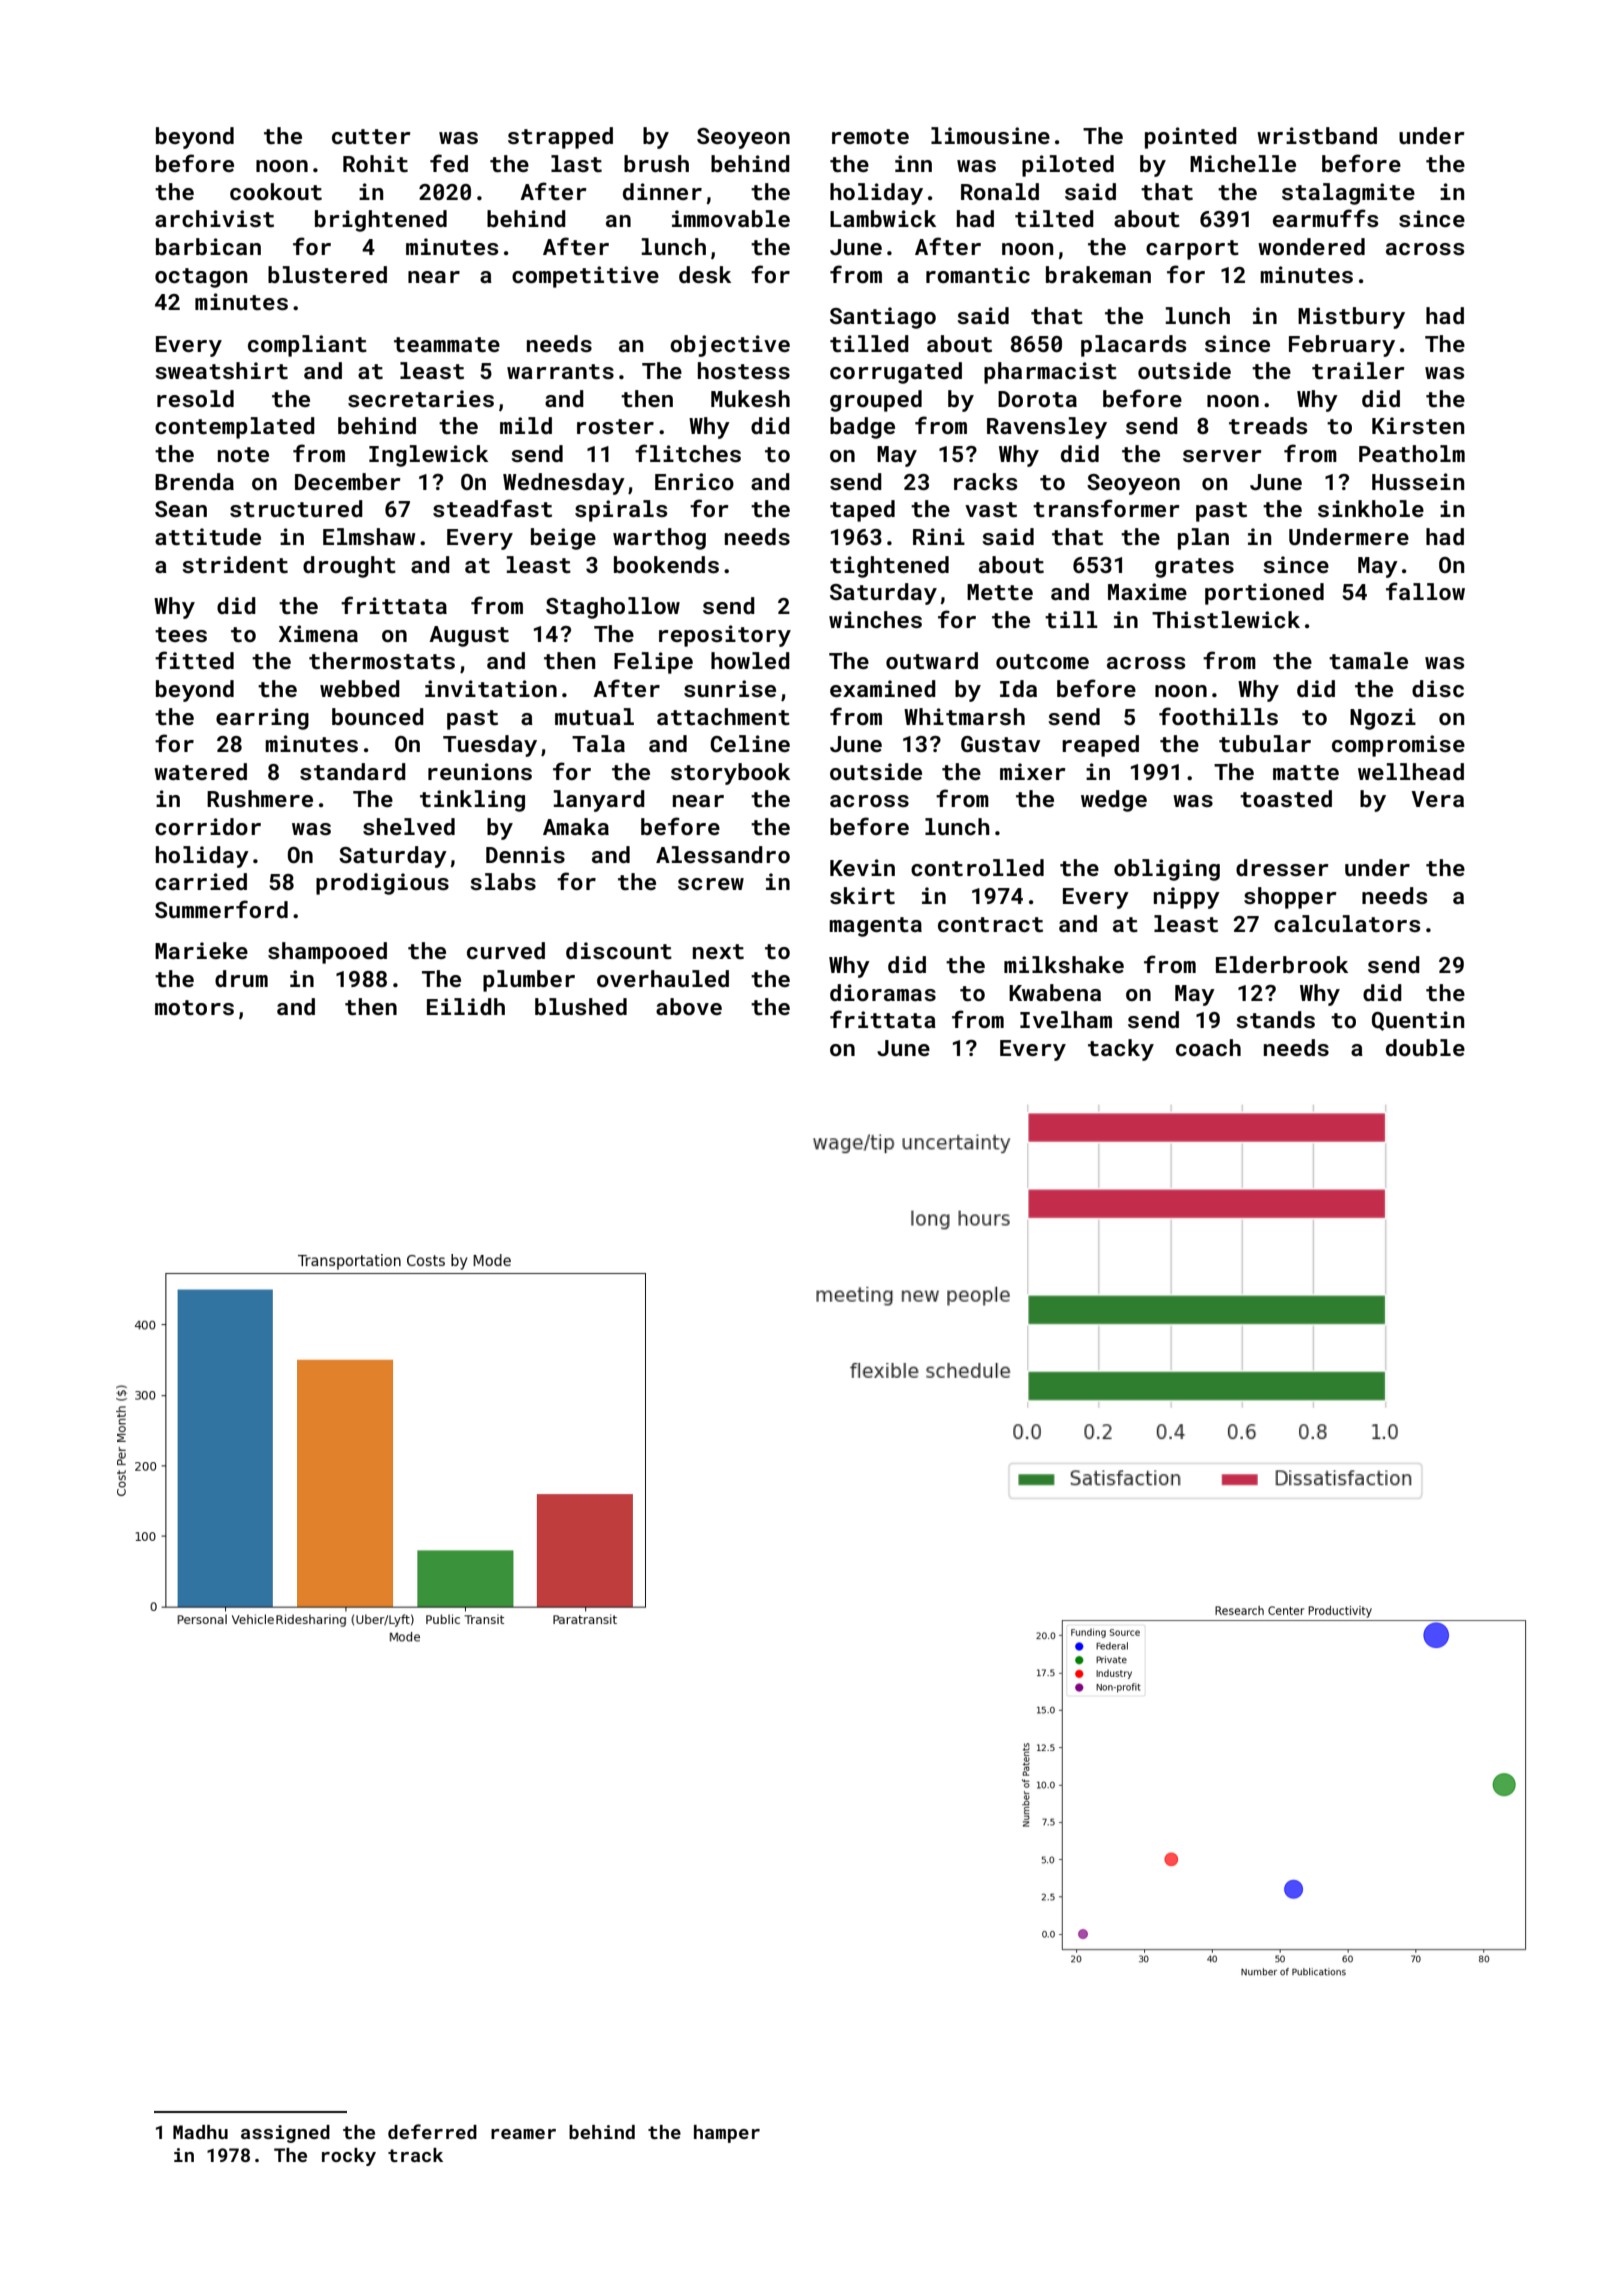 This screenshot has width=1620, height=2292. I want to click on earmuffs, so click(1325, 218).
